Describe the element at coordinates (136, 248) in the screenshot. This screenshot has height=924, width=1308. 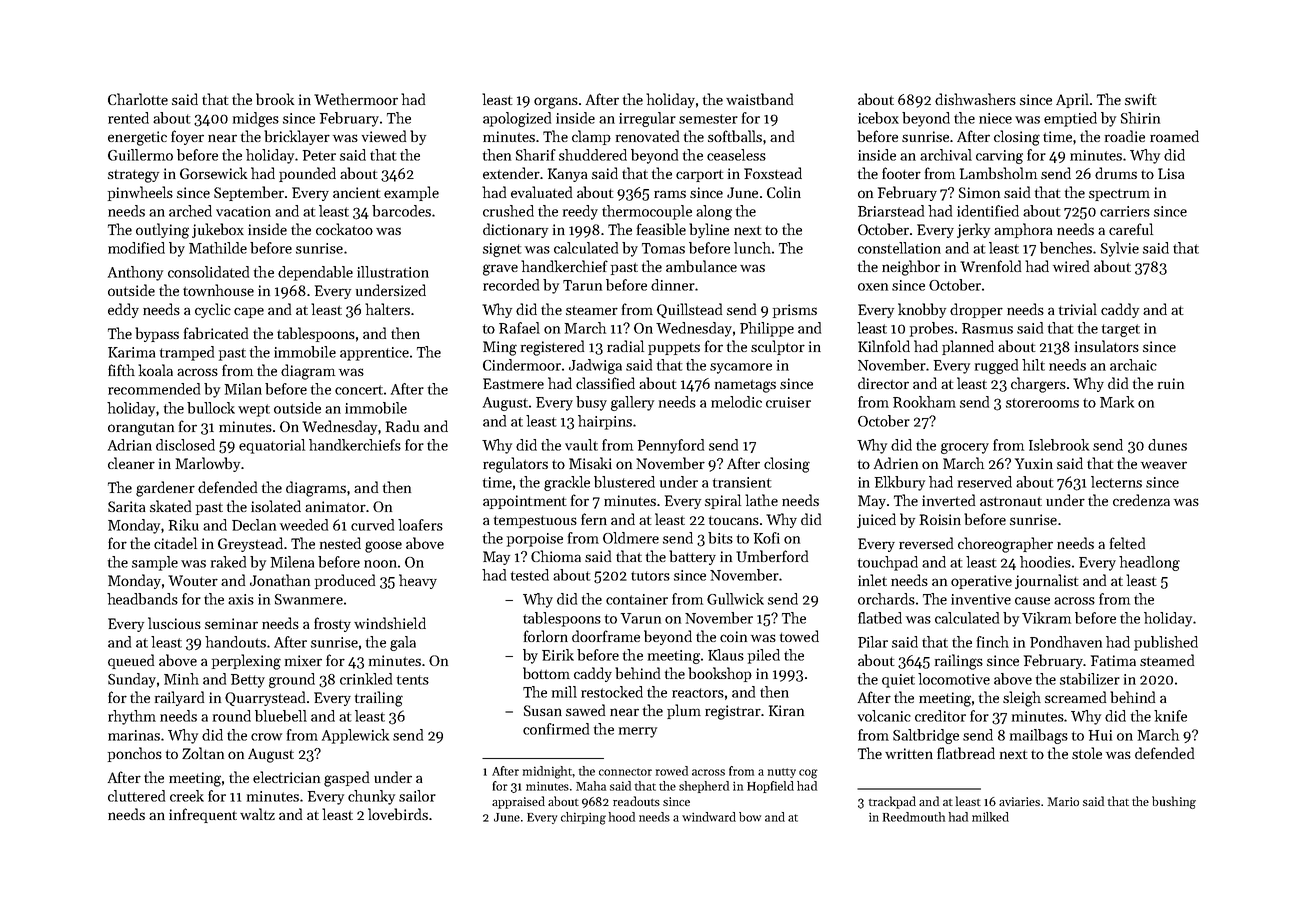
I see `modified` at that location.
